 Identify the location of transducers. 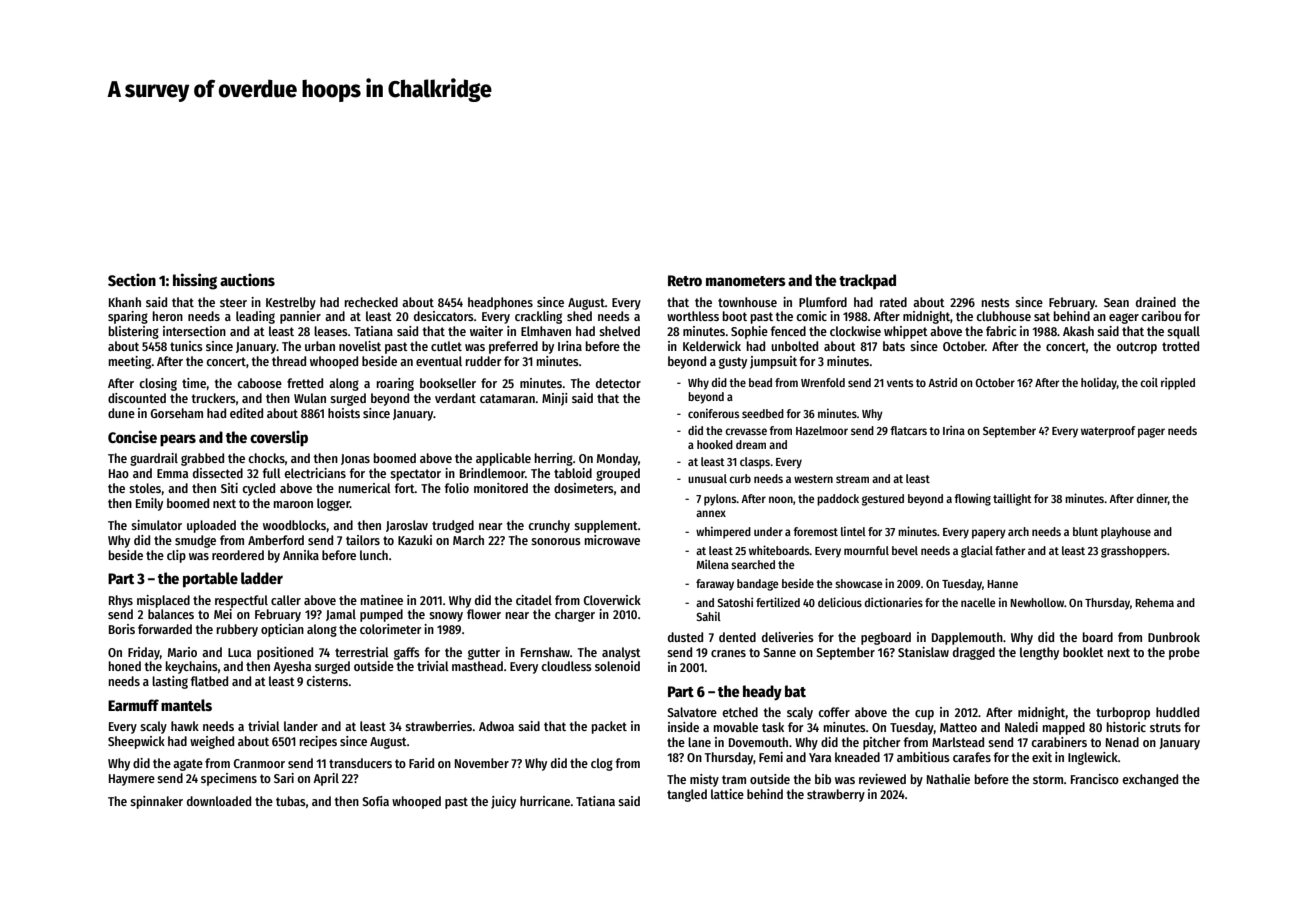
(360, 763).
